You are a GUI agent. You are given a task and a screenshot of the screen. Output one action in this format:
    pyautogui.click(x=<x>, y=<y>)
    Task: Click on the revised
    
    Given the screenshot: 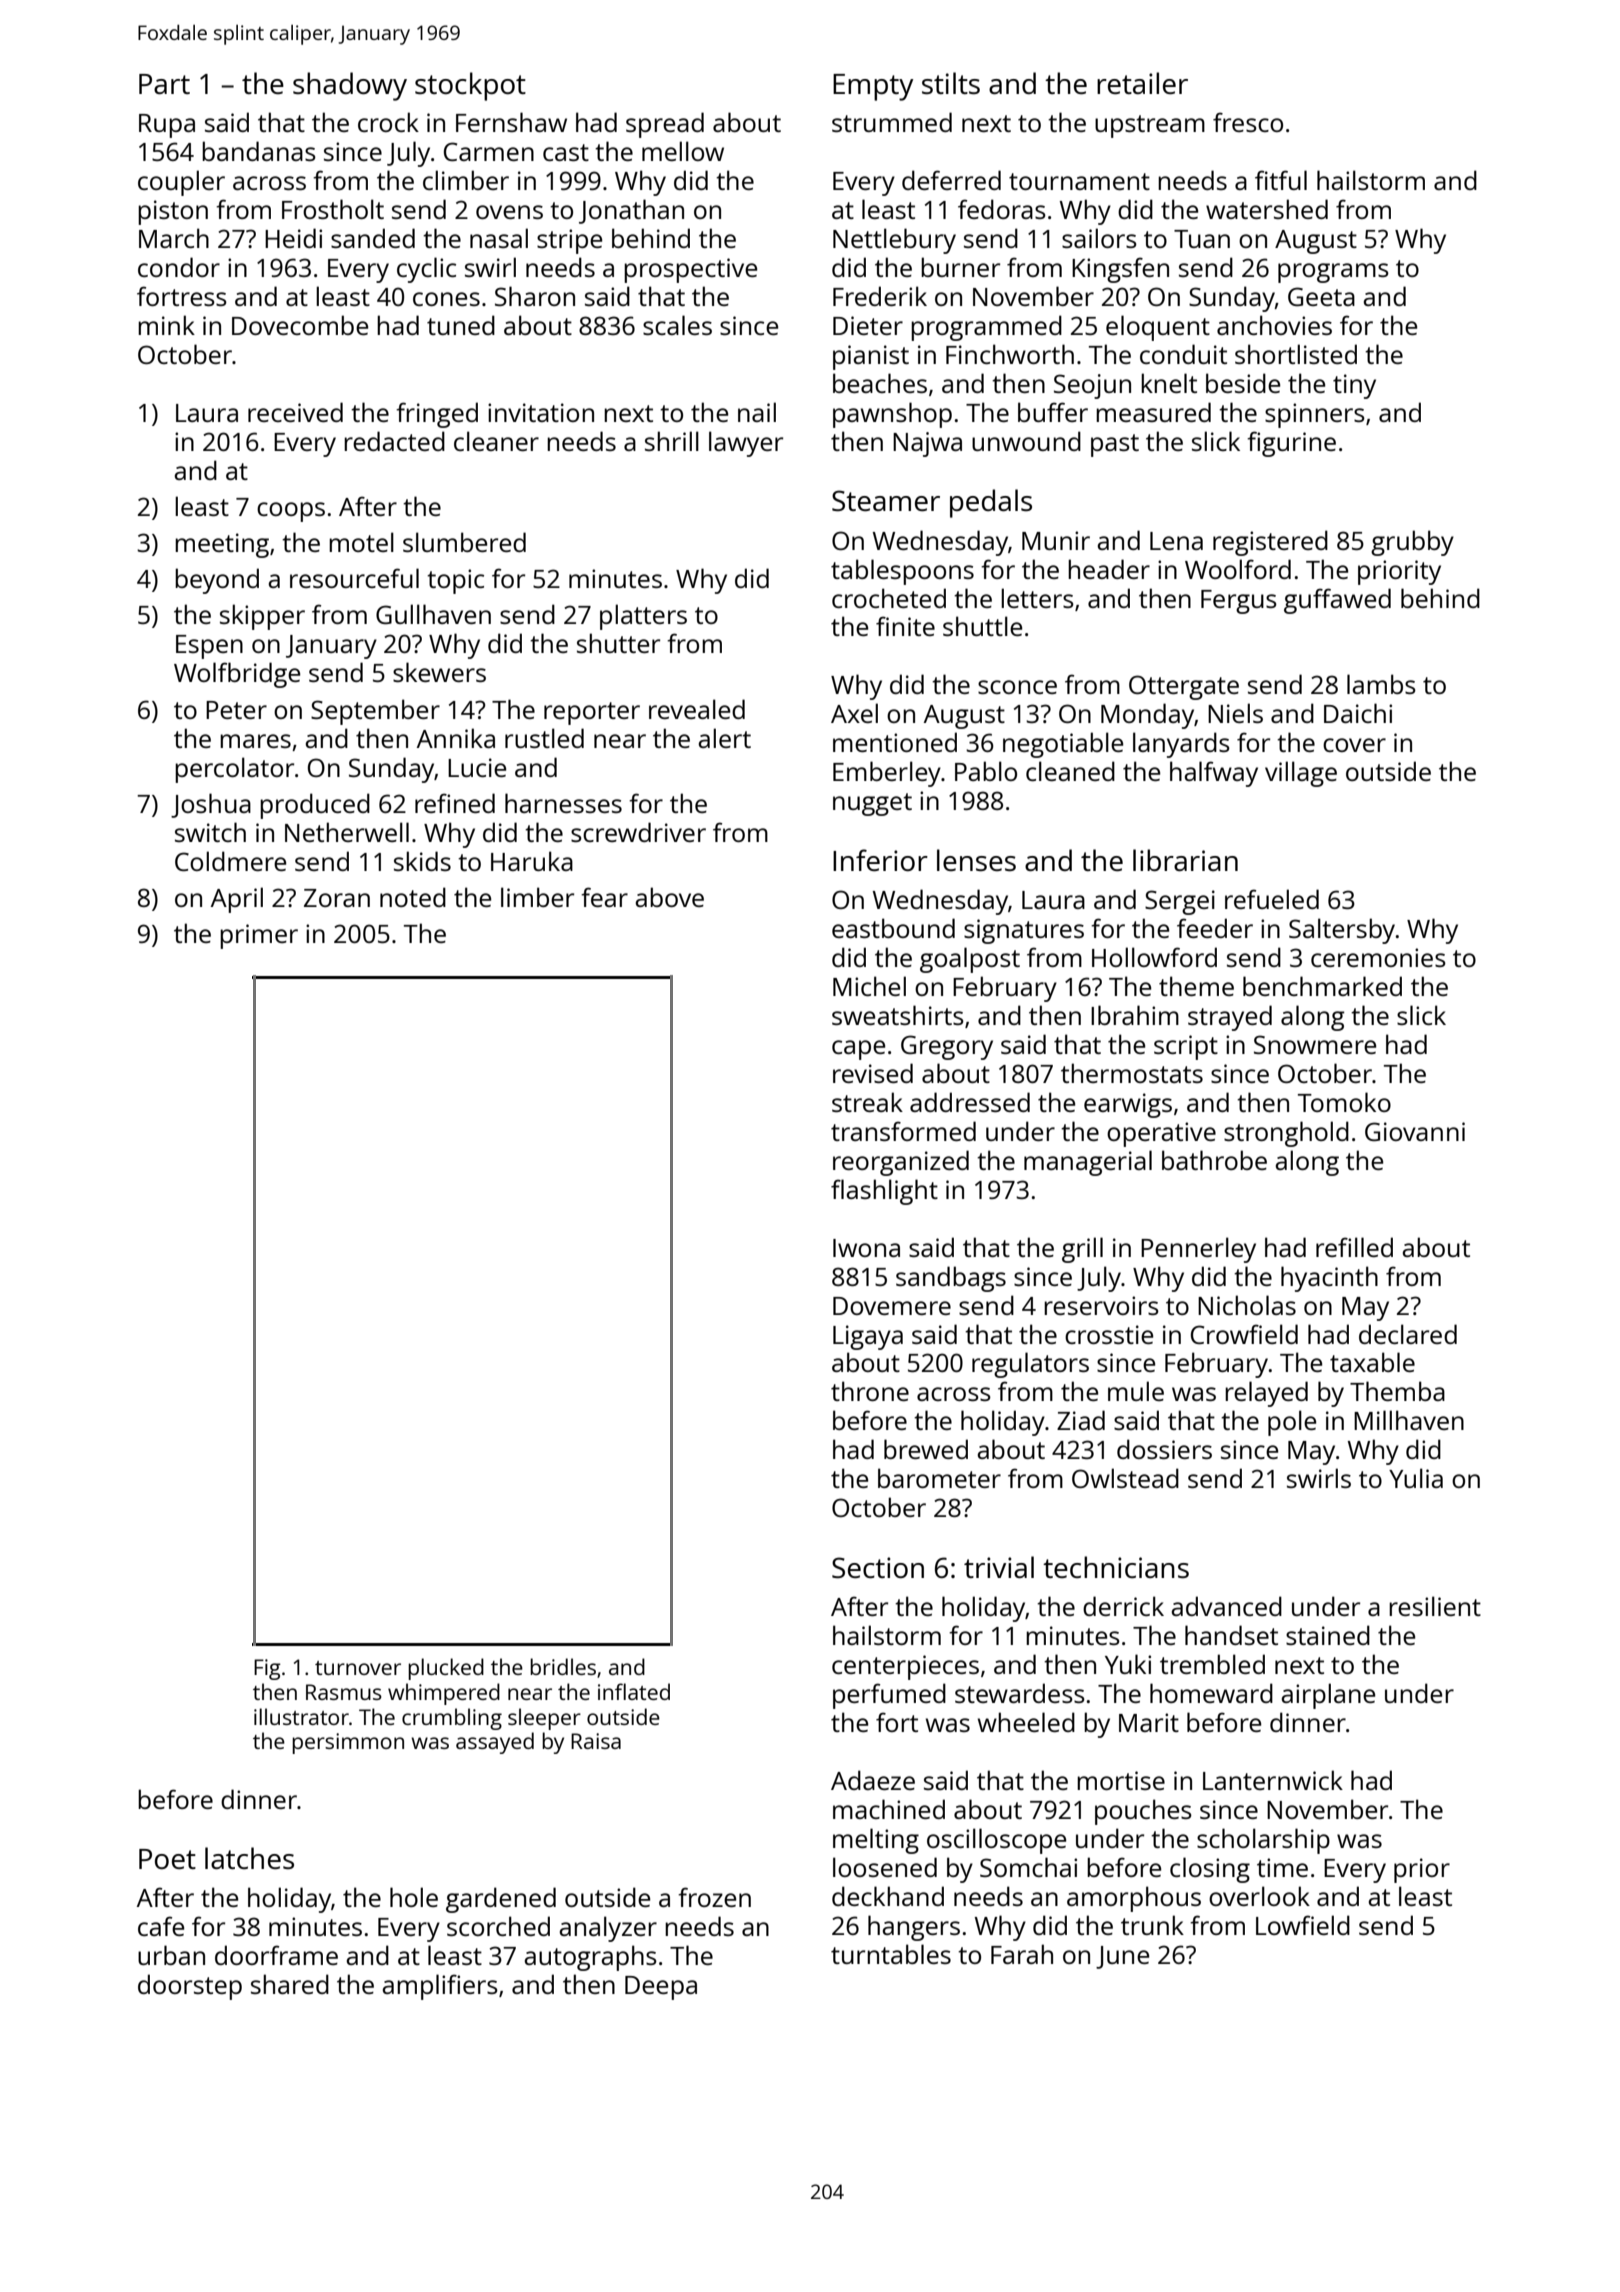 What is the action you would take?
    pyautogui.click(x=873, y=1073)
